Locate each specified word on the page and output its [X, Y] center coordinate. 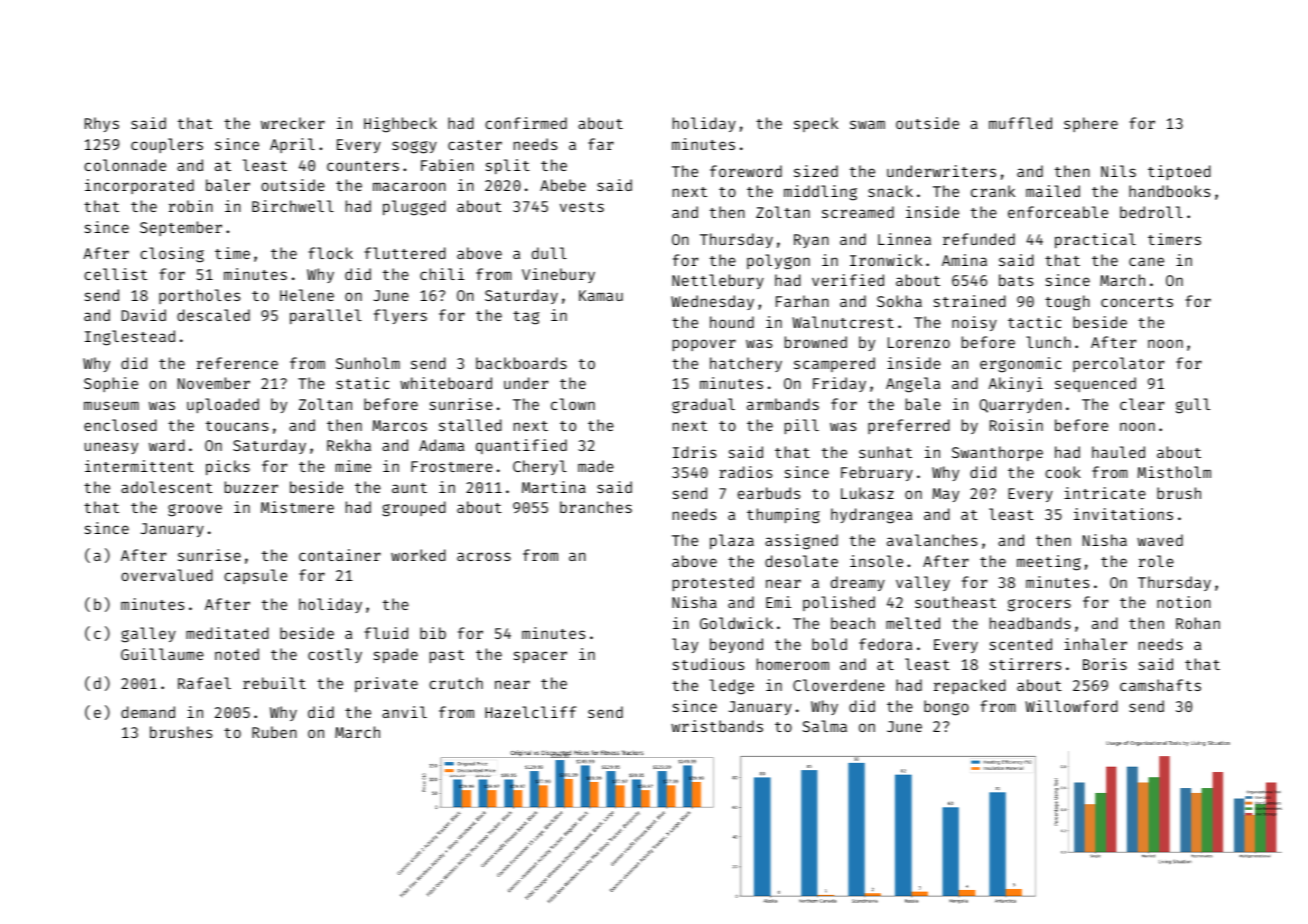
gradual [703, 406]
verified [848, 280]
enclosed [120, 425]
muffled [1020, 123]
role [1156, 561]
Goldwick [736, 623]
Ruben [274, 732]
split [508, 166]
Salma [824, 726]
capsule [255, 576]
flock [330, 253]
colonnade [125, 165]
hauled [1118, 452]
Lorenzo [919, 342]
